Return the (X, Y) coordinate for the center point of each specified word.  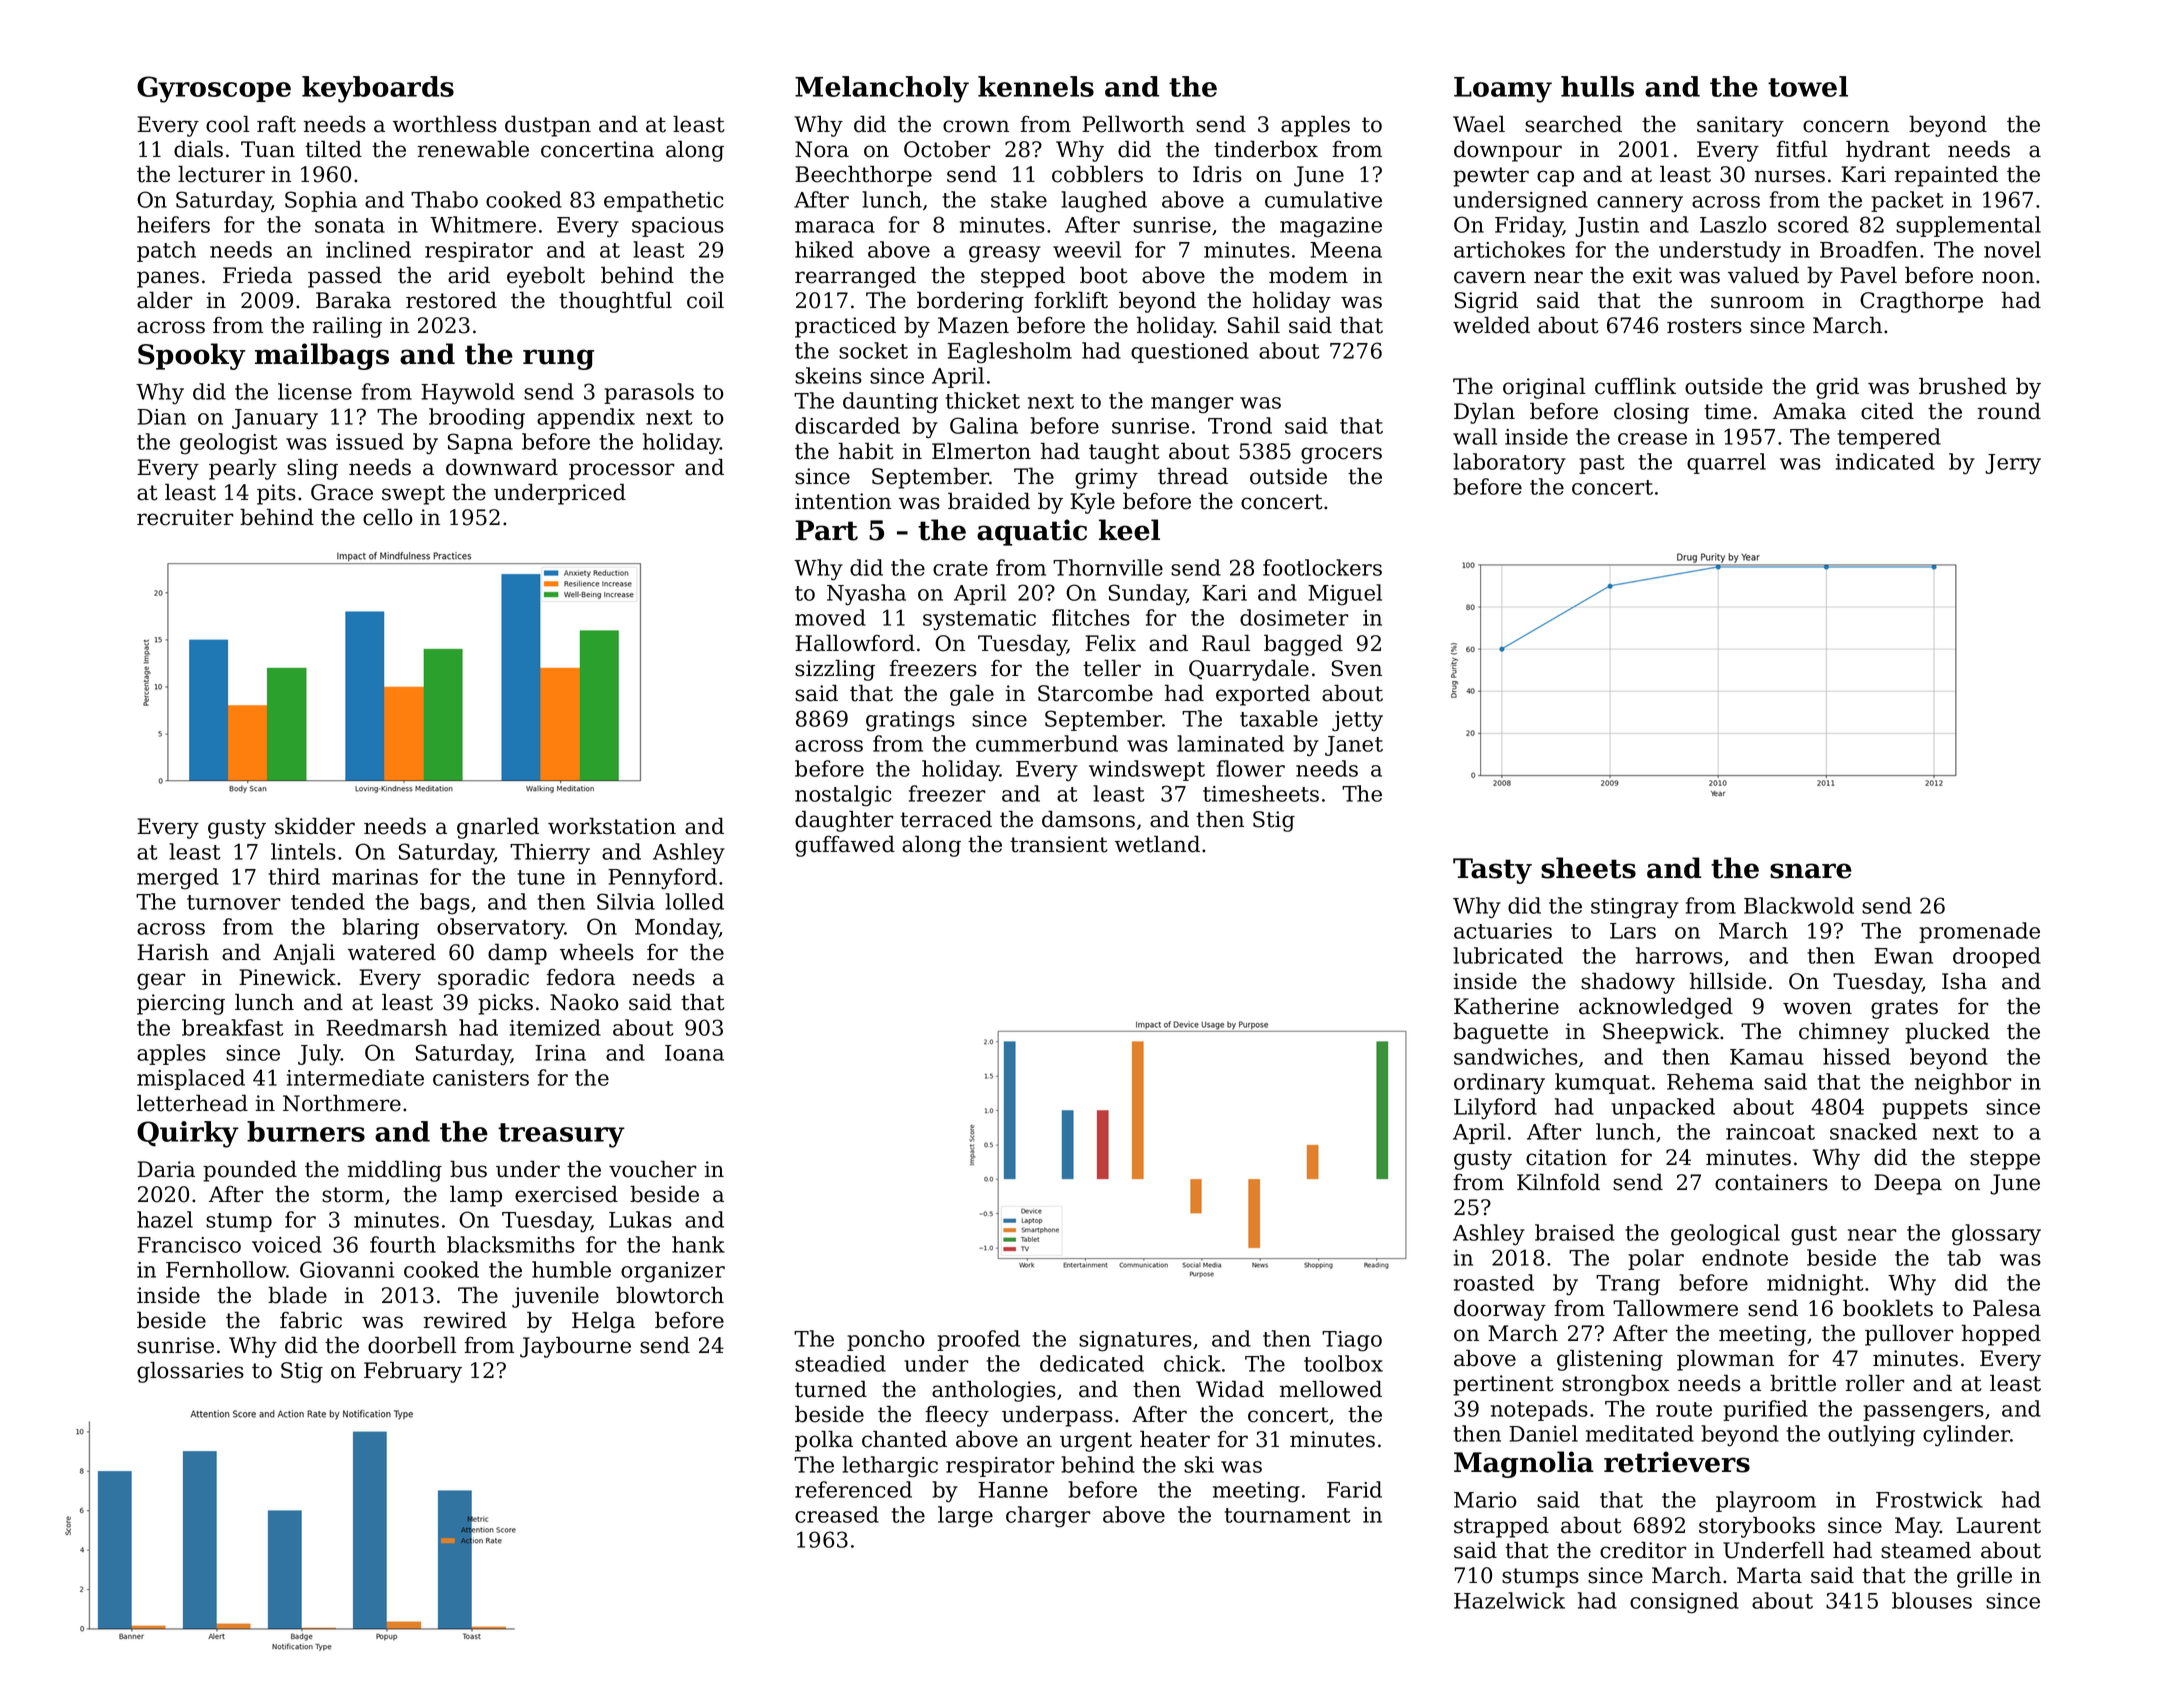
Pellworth (1133, 124)
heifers (173, 224)
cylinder (1966, 1436)
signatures (1135, 1341)
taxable (1279, 718)
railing (347, 327)
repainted (1946, 176)
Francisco (189, 1245)
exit (1652, 275)
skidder (315, 826)
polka (824, 1441)
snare (1811, 871)
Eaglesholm (1009, 353)
